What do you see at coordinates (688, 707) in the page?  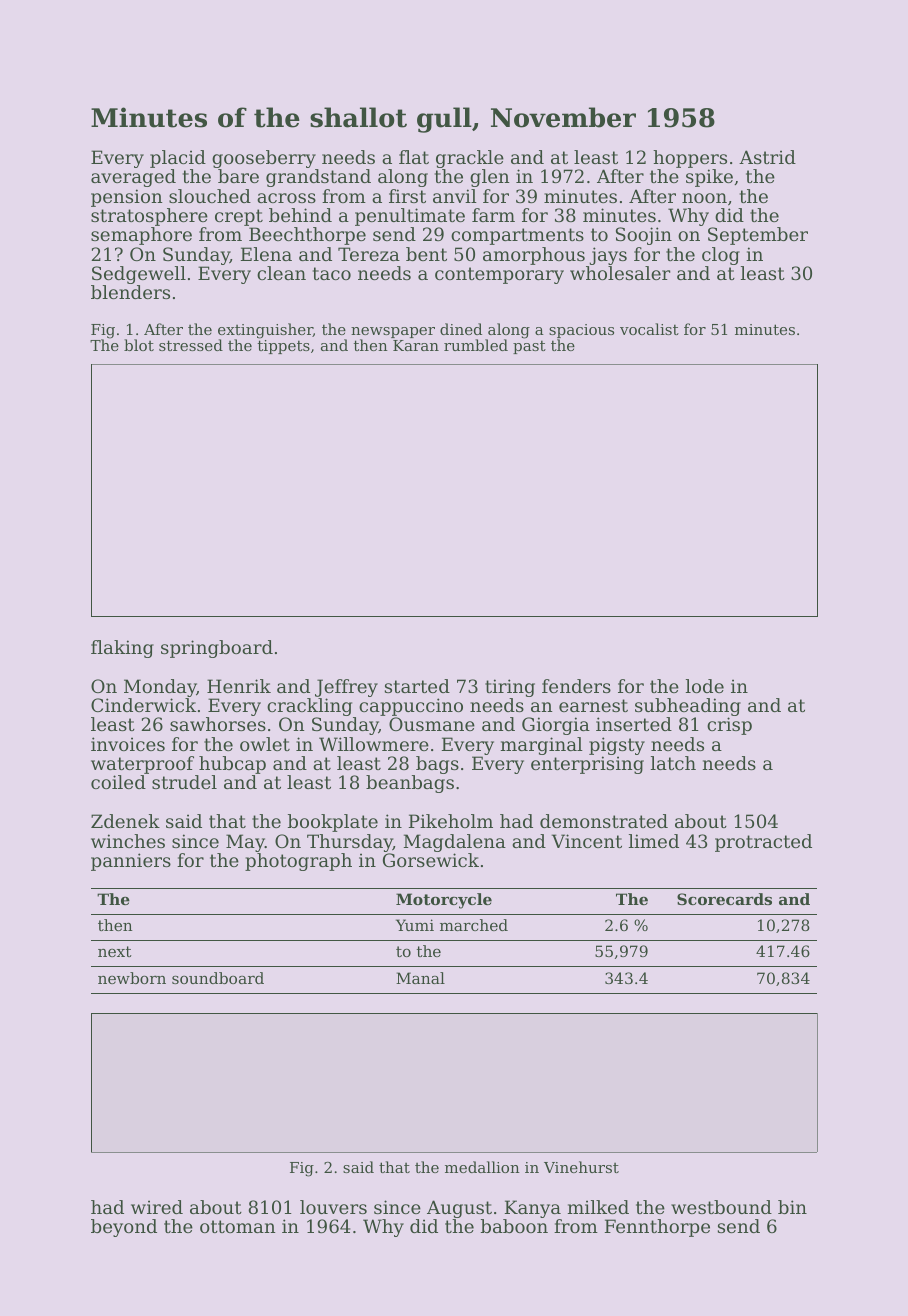 I see `subheading` at bounding box center [688, 707].
